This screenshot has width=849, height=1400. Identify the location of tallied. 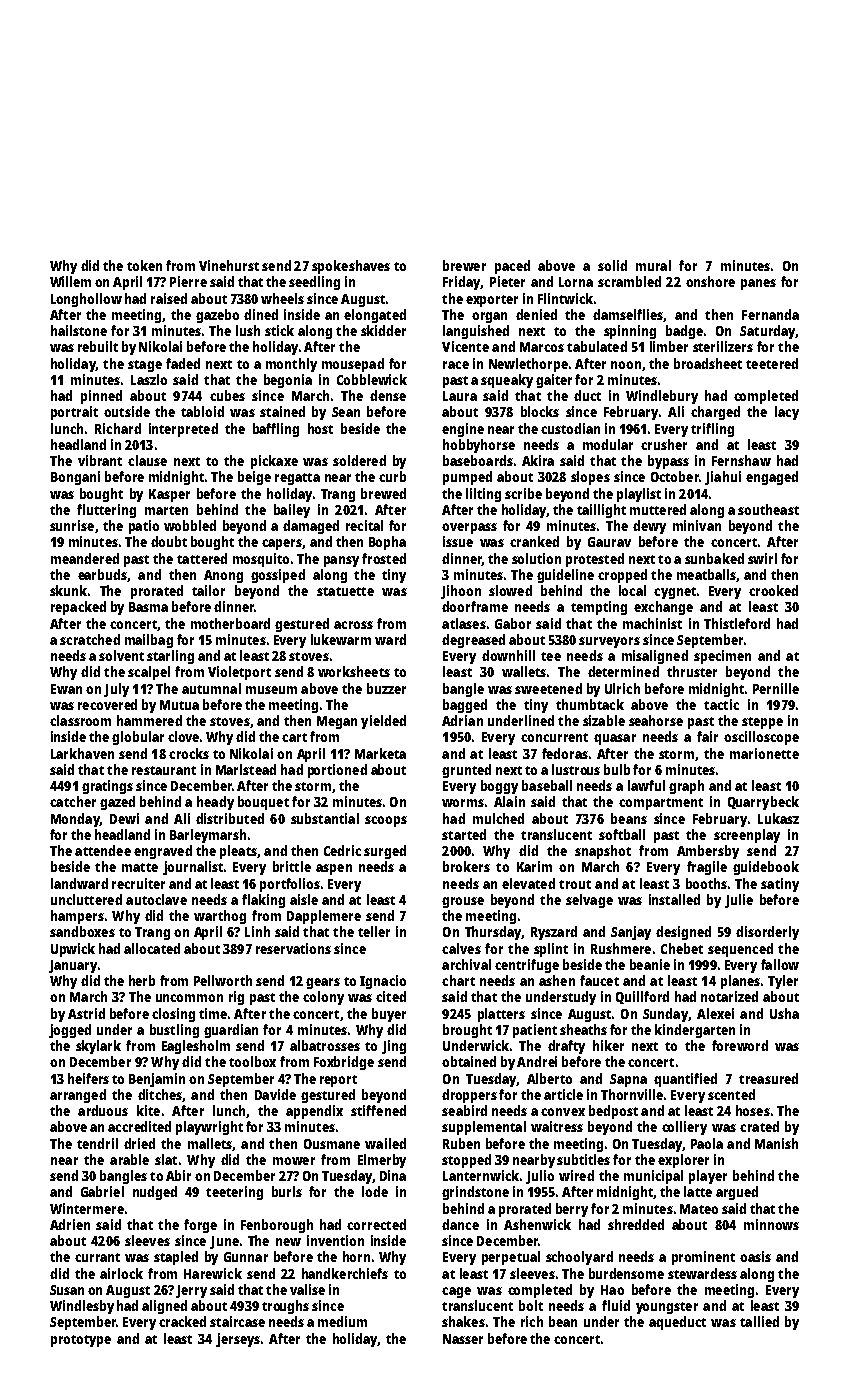
(759, 1321).
